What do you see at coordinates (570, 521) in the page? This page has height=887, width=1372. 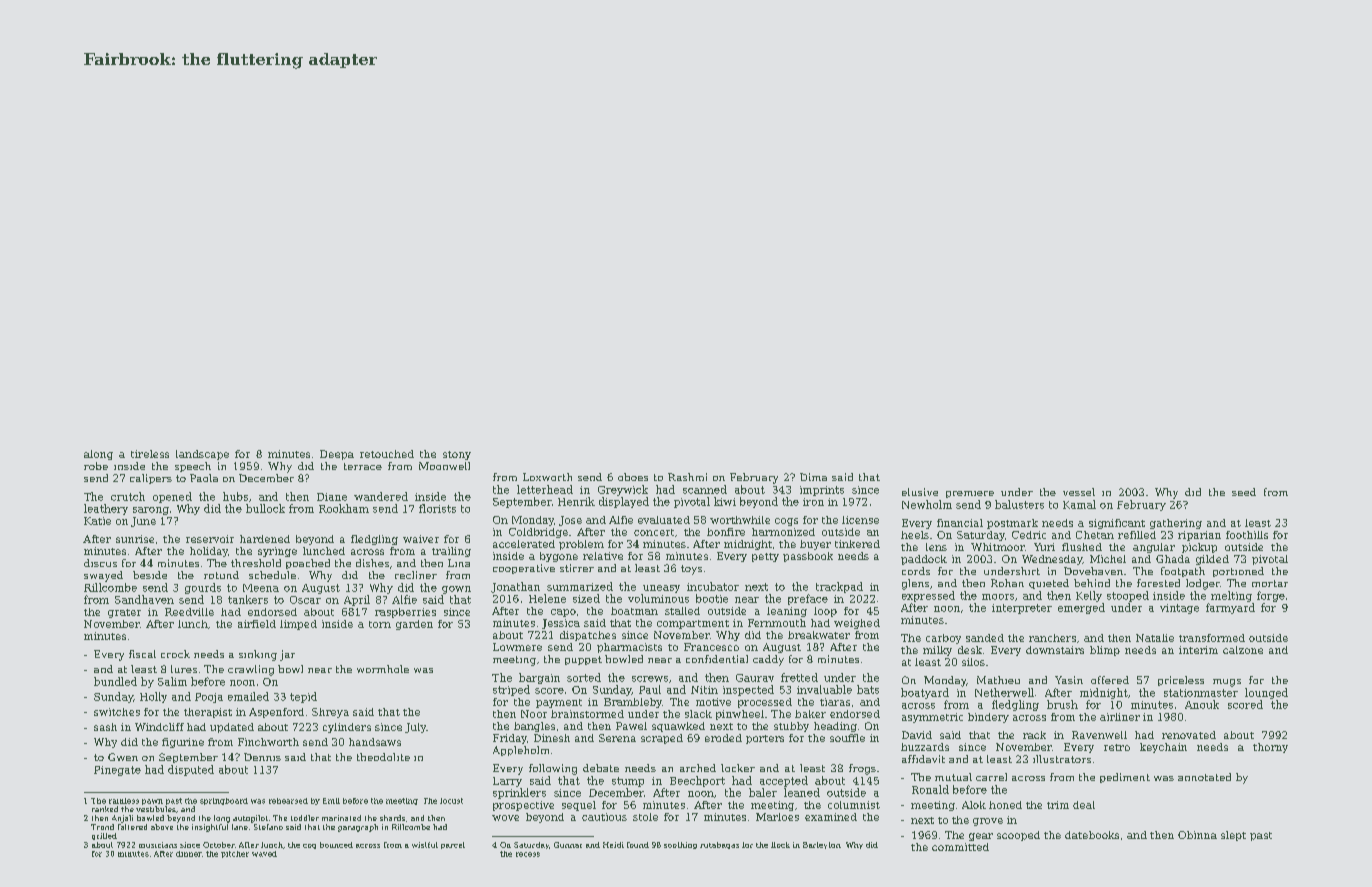 I see `Jose` at bounding box center [570, 521].
